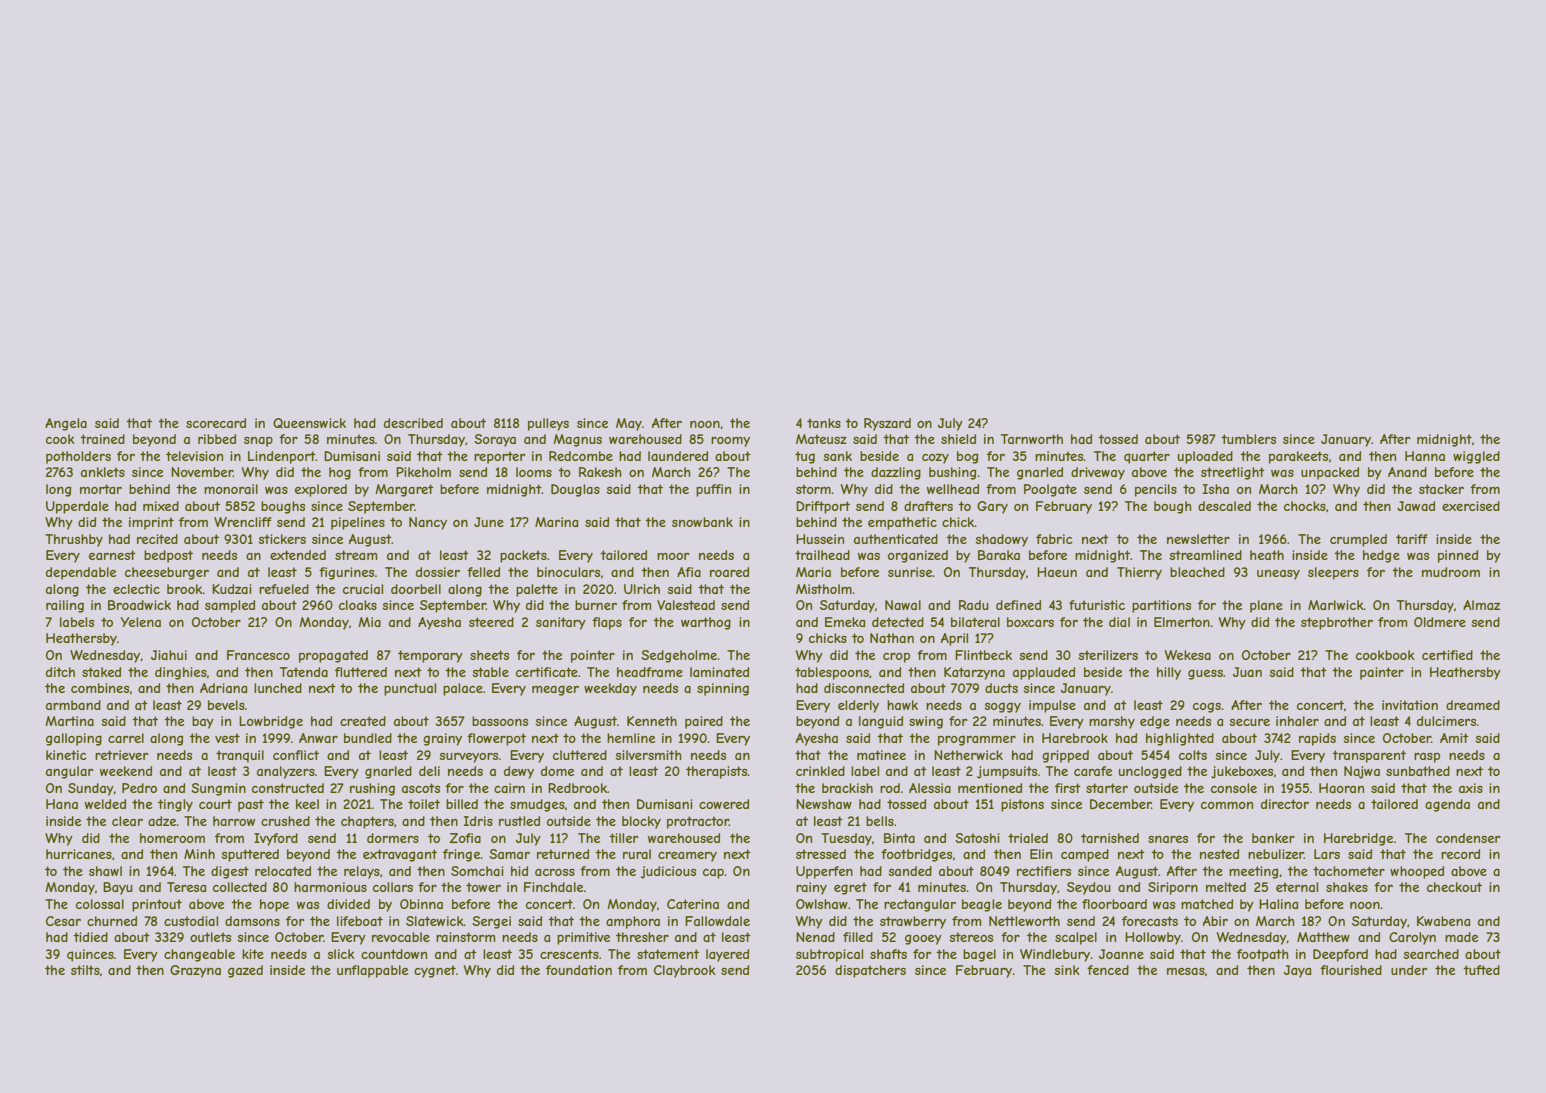 The width and height of the screenshot is (1546, 1093). What do you see at coordinates (1447, 655) in the screenshot?
I see `certified` at bounding box center [1447, 655].
